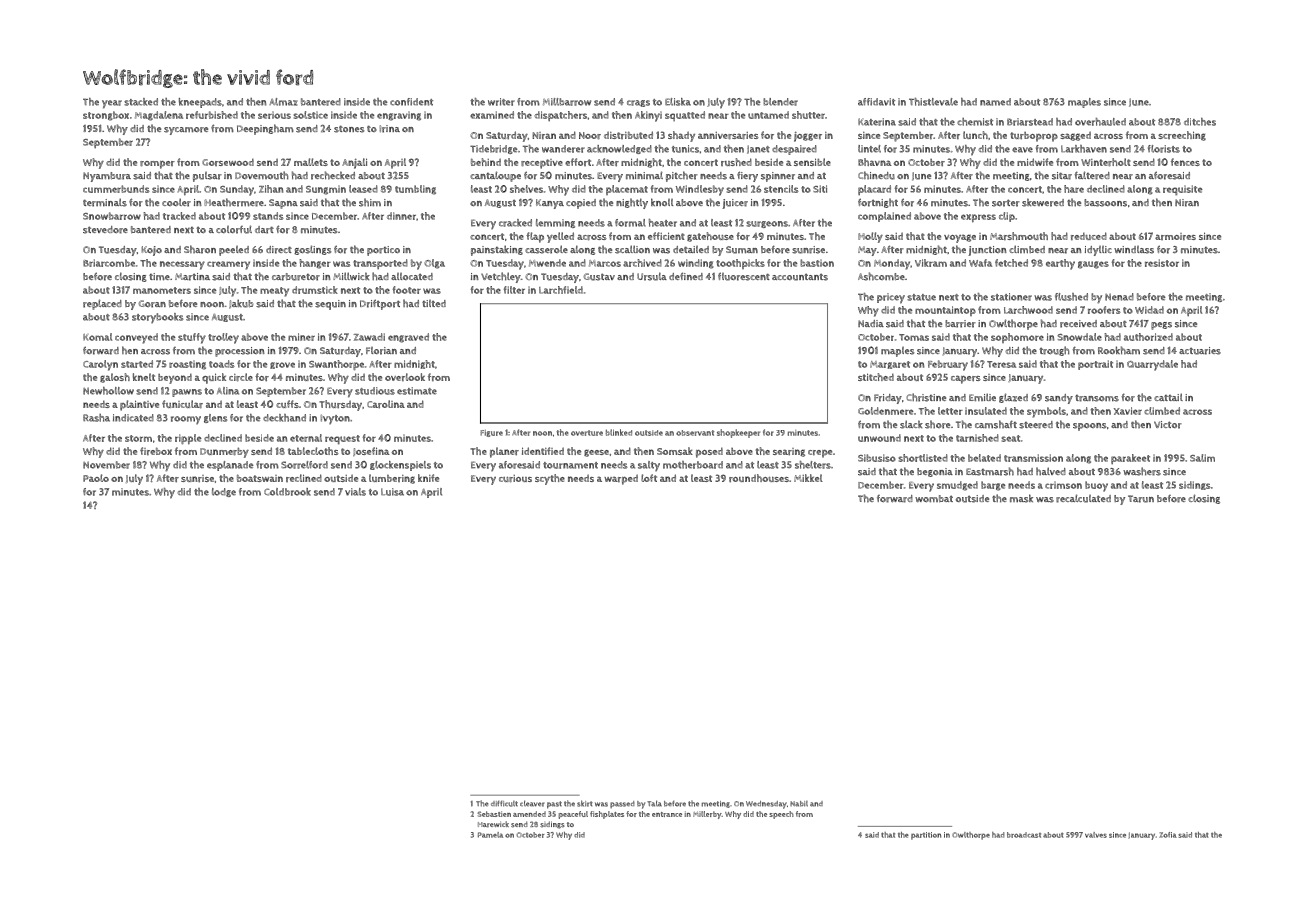 The width and height of the screenshot is (1308, 924). What do you see at coordinates (934, 498) in the screenshot?
I see `wombat` at bounding box center [934, 498].
